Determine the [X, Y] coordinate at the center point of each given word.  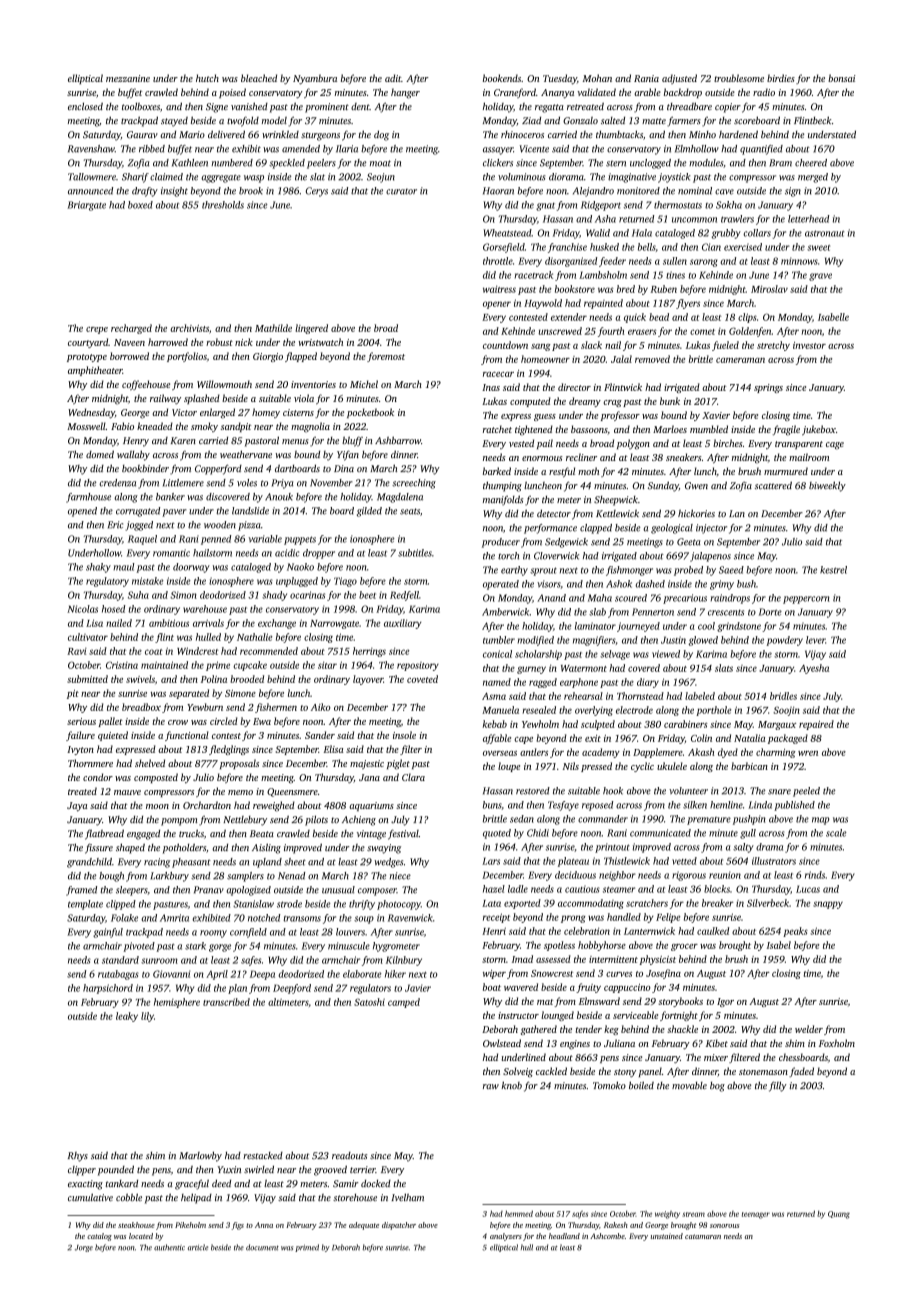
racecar [498, 374]
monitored [638, 191]
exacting [85, 1185]
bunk [670, 401]
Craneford [515, 93]
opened [82, 512]
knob [512, 1085]
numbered [232, 163]
